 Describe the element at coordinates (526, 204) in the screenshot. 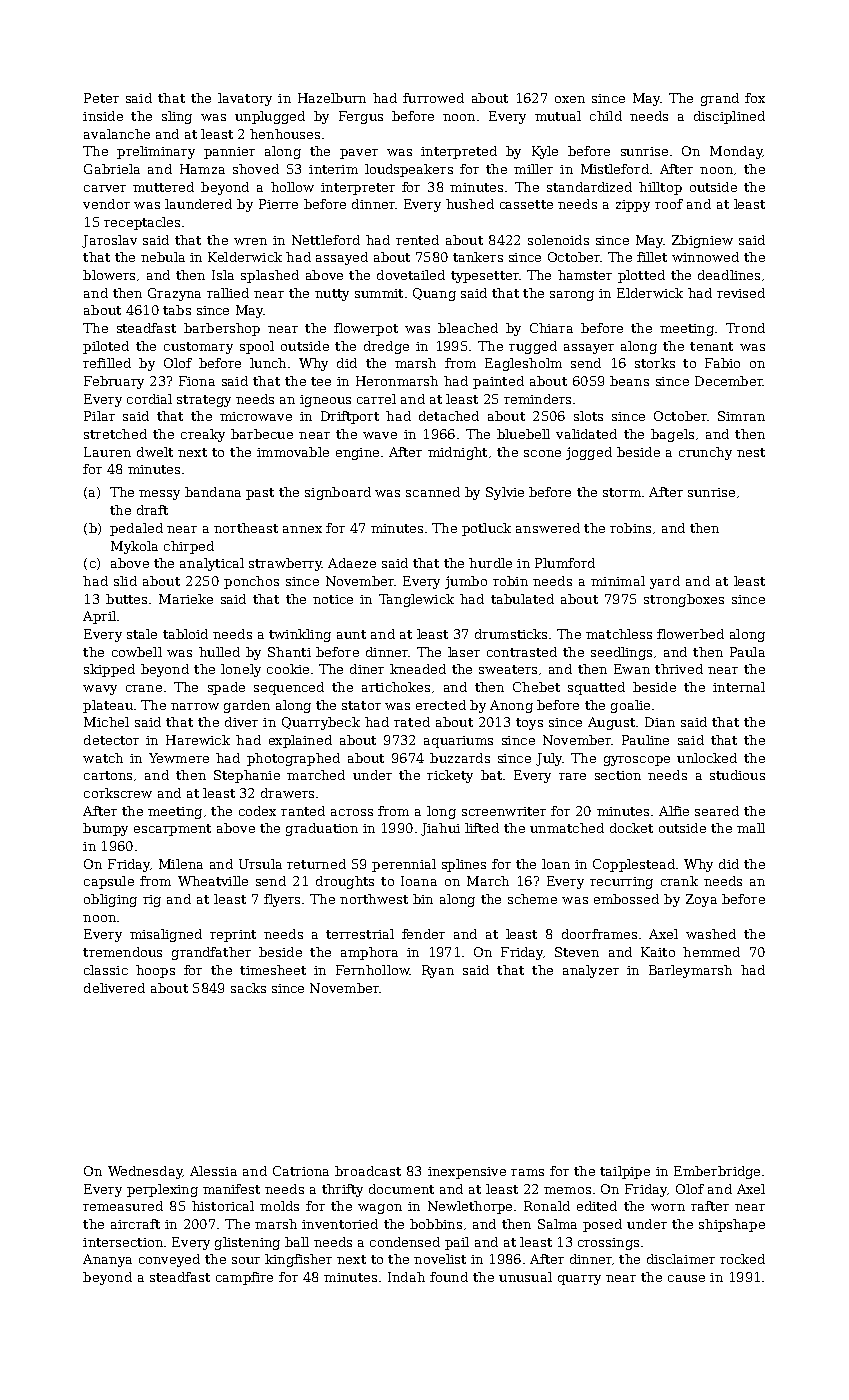

I see `cassette` at that location.
